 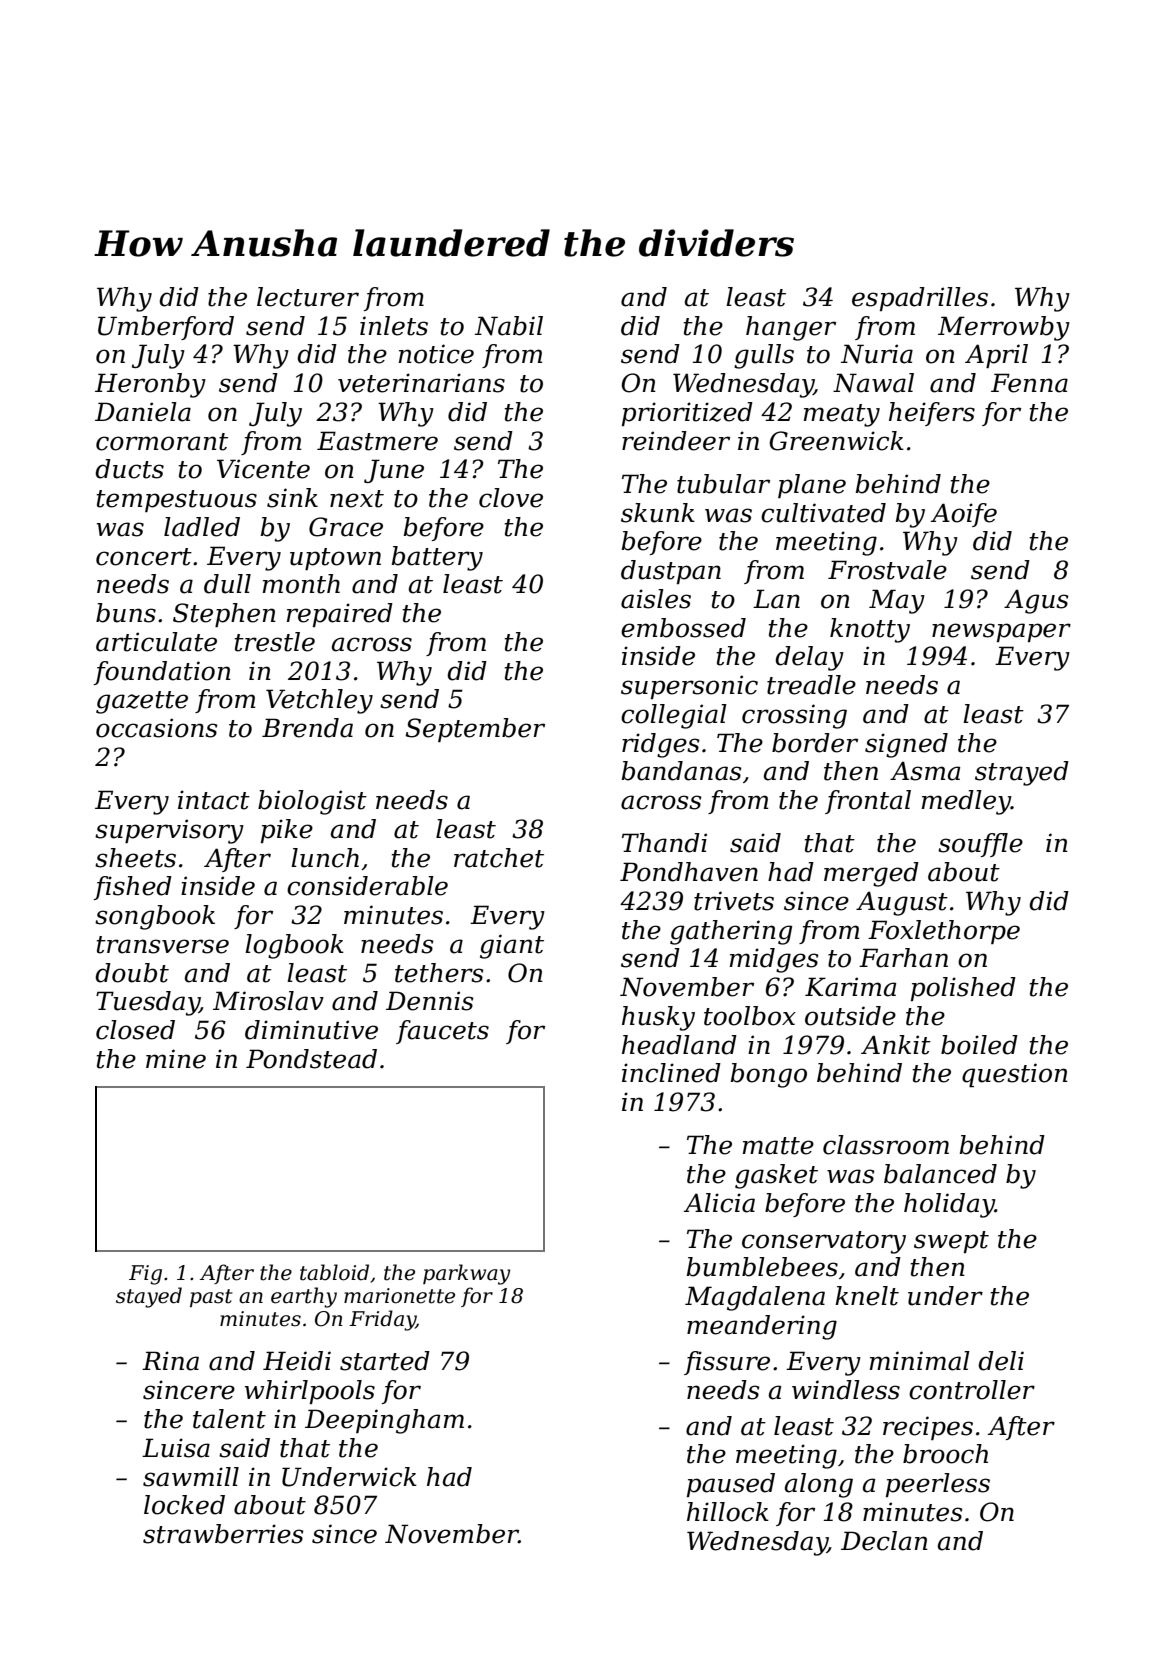 I want to click on parkway, so click(x=466, y=1274).
